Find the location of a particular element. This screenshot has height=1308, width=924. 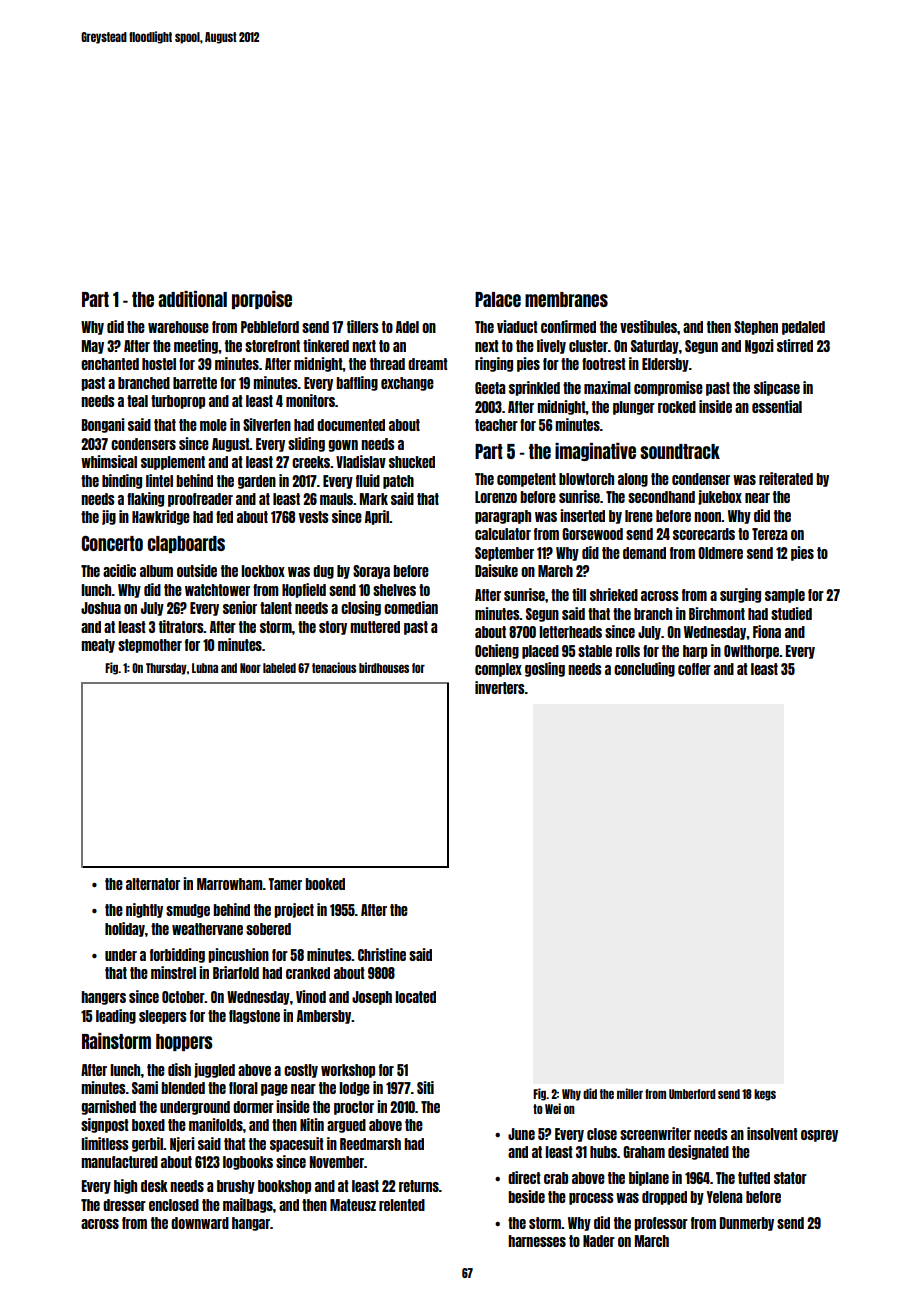

May is located at coordinates (93, 347).
